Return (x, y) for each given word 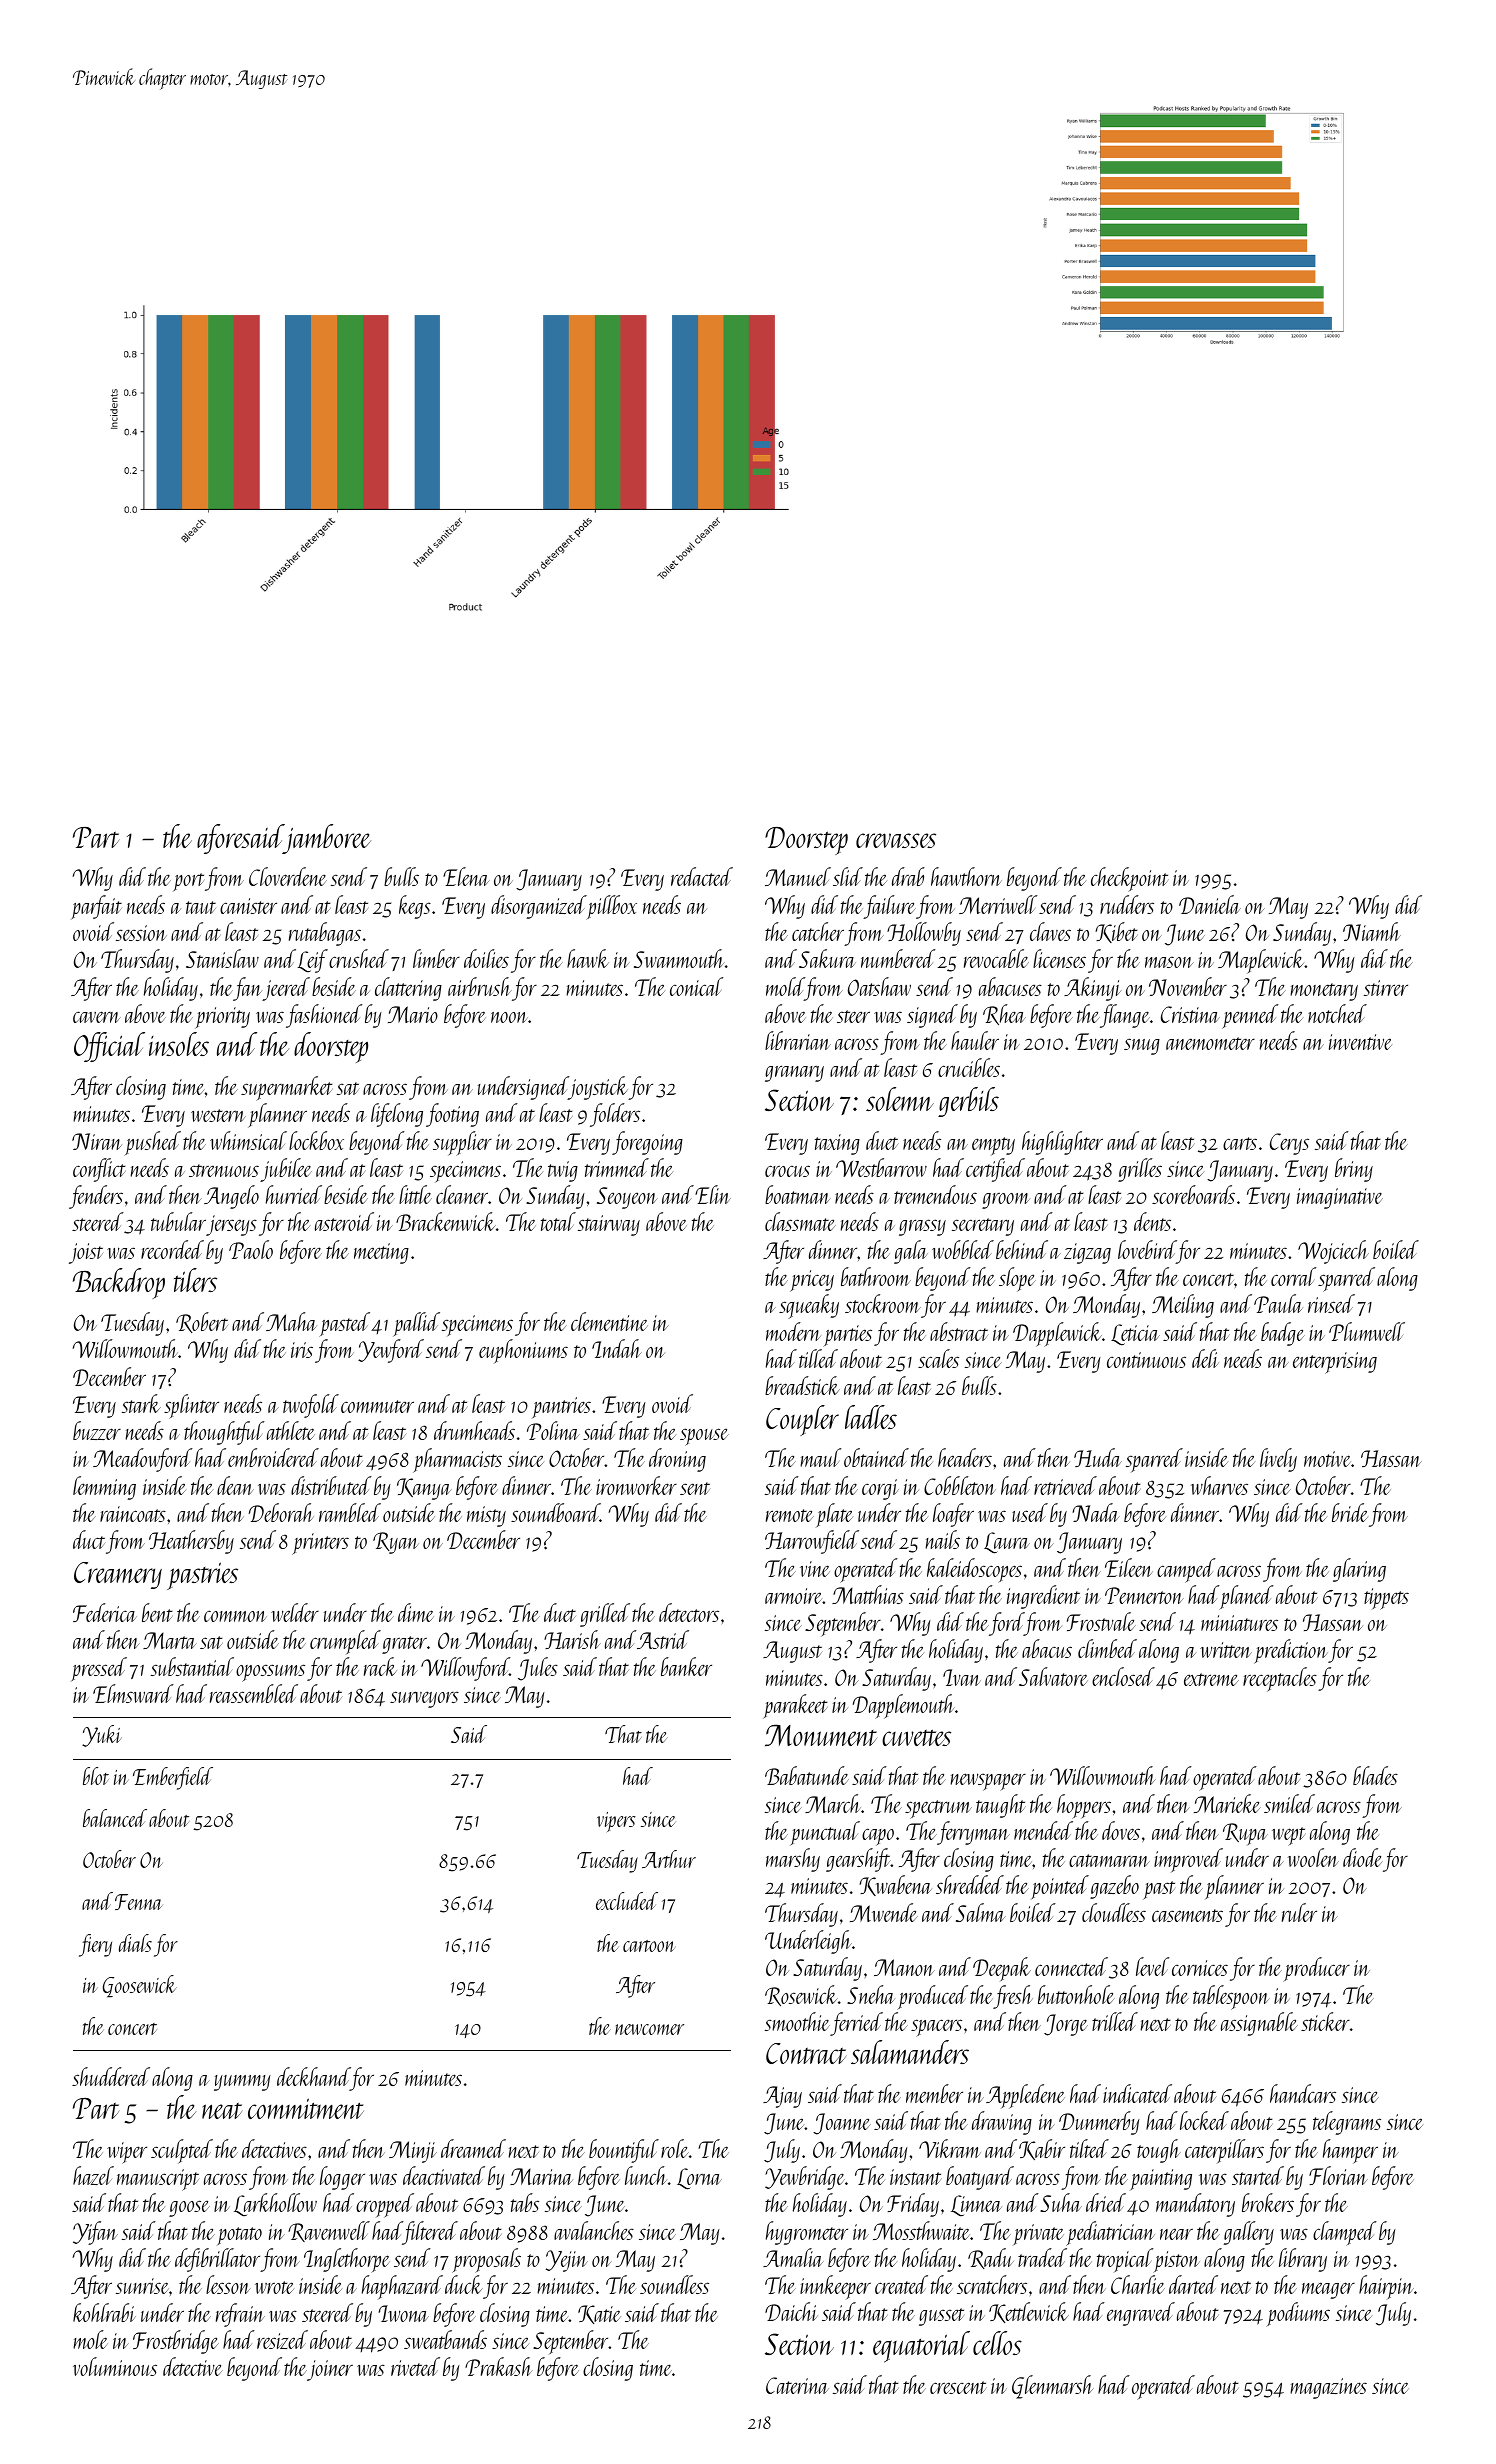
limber (436, 958)
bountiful (624, 2151)
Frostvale (1101, 1621)
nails (942, 1539)
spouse (704, 1437)
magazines (1328, 2388)
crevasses (896, 840)
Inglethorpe (347, 2260)
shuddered (111, 2076)
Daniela (1210, 904)
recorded (172, 1249)
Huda (1098, 1457)
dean (235, 1485)
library (1303, 2260)
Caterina (797, 2385)
